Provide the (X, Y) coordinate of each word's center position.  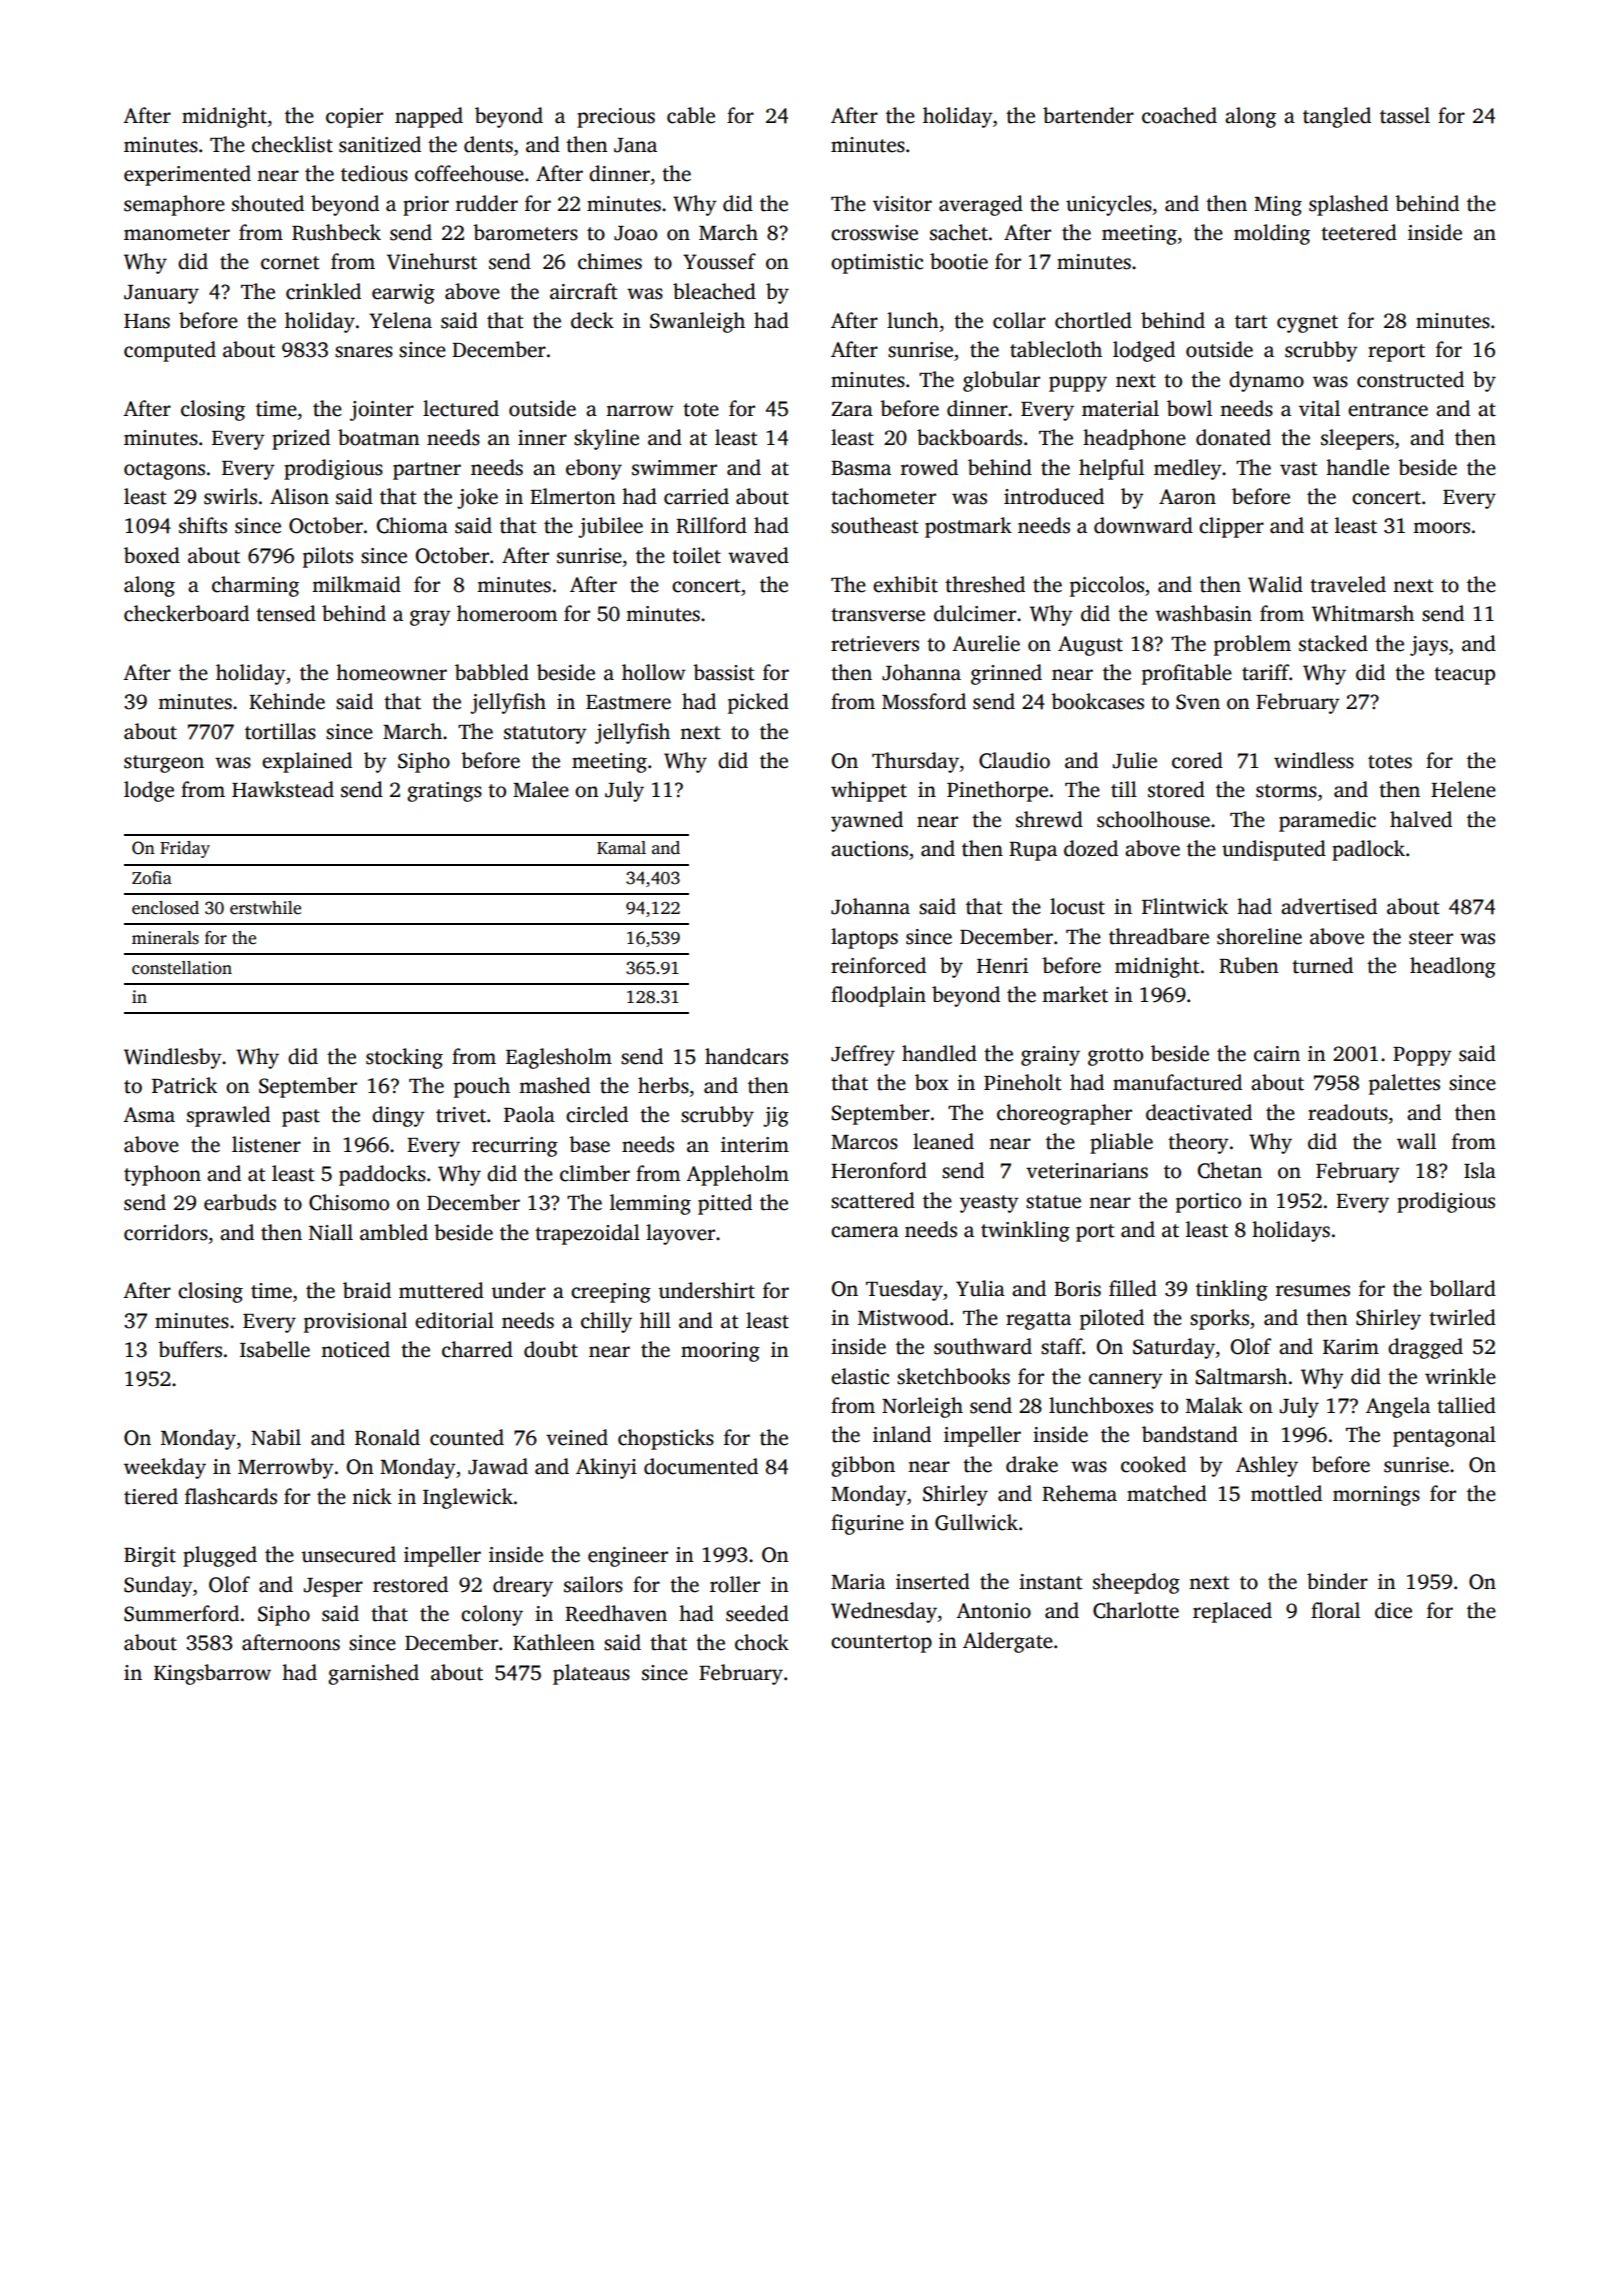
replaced (1232, 1612)
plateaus (591, 1674)
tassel (1405, 115)
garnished (373, 1674)
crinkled (323, 291)
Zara (852, 409)
